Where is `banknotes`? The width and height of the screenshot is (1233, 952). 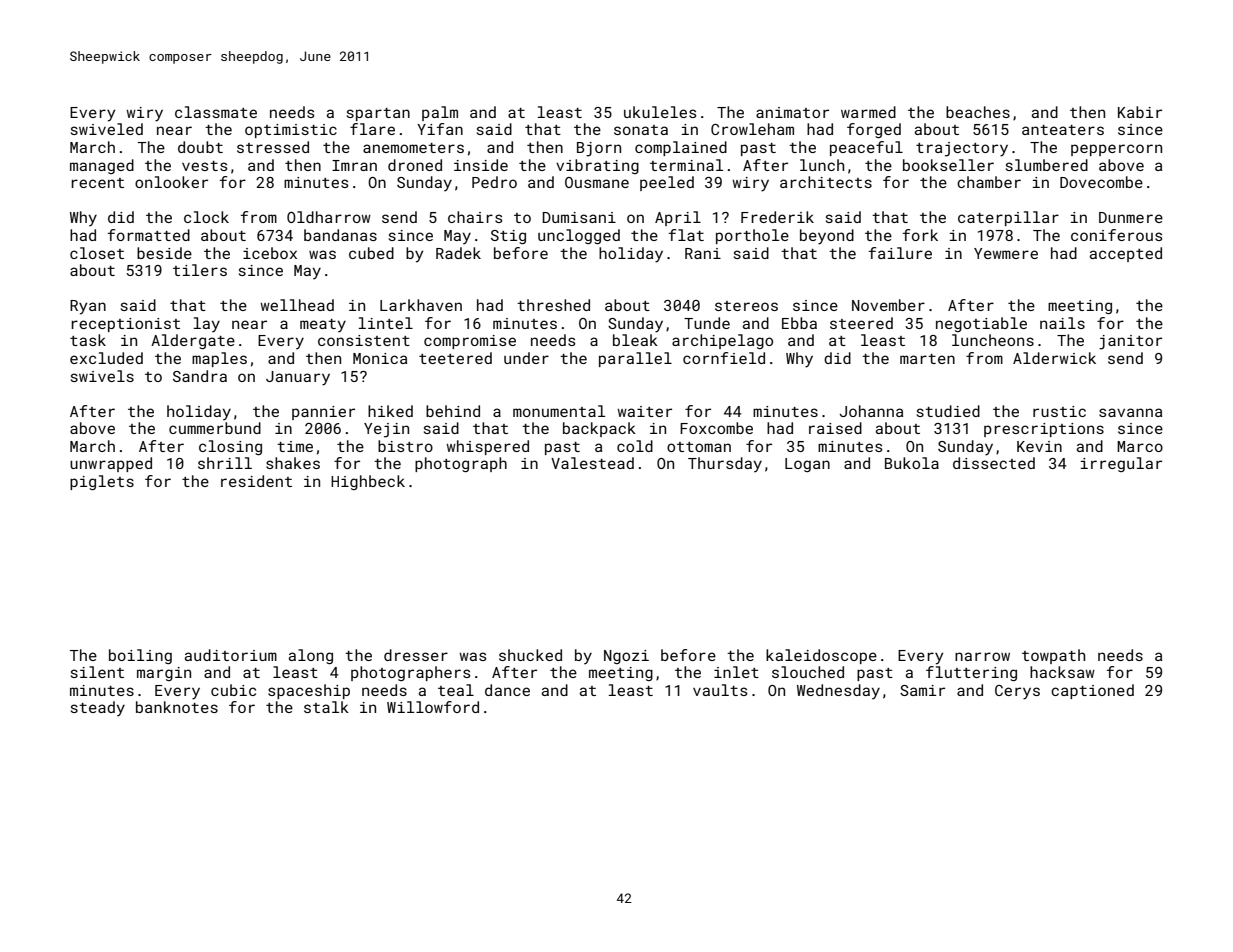 banknotes is located at coordinates (177, 707).
